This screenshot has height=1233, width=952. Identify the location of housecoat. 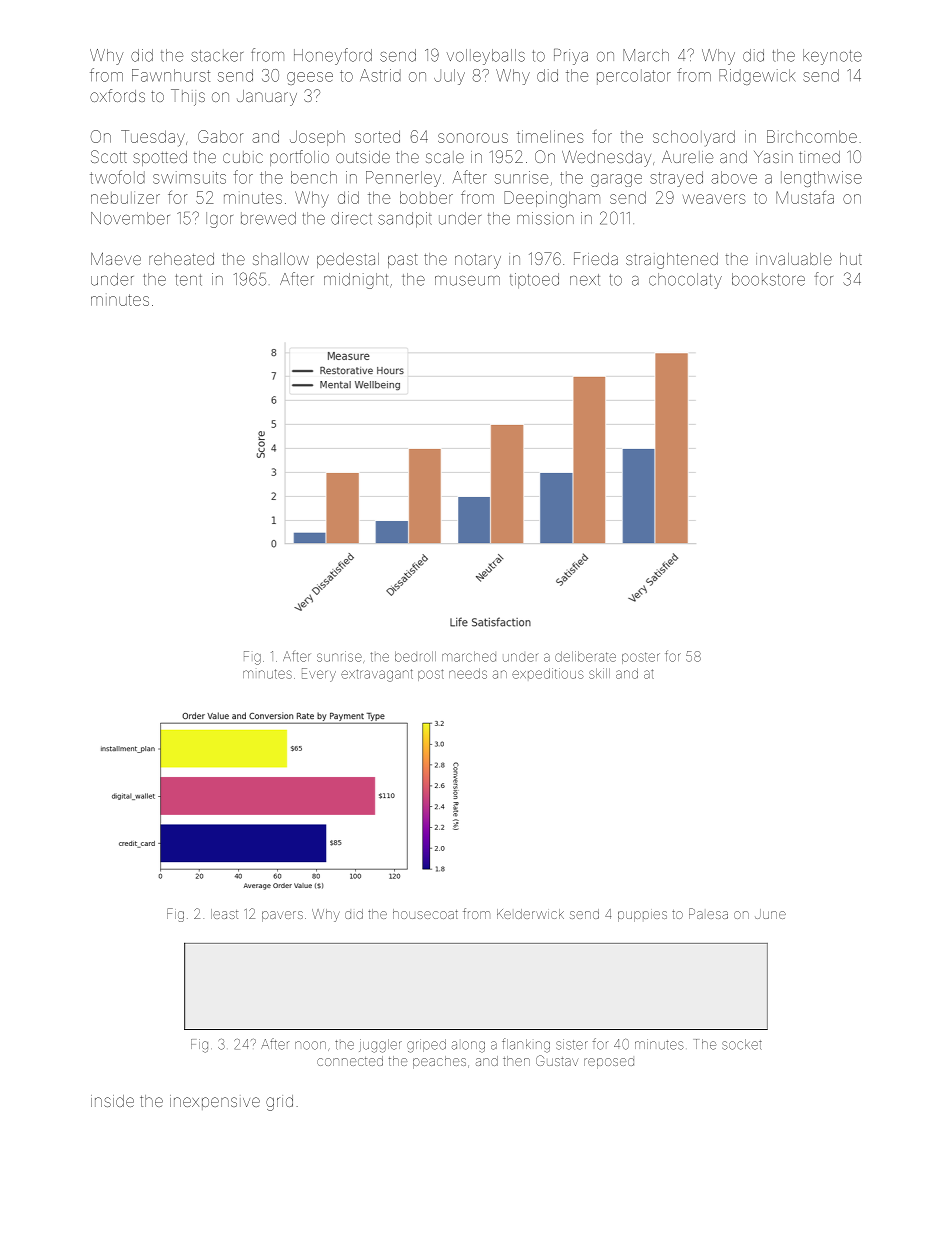
(425, 914).
